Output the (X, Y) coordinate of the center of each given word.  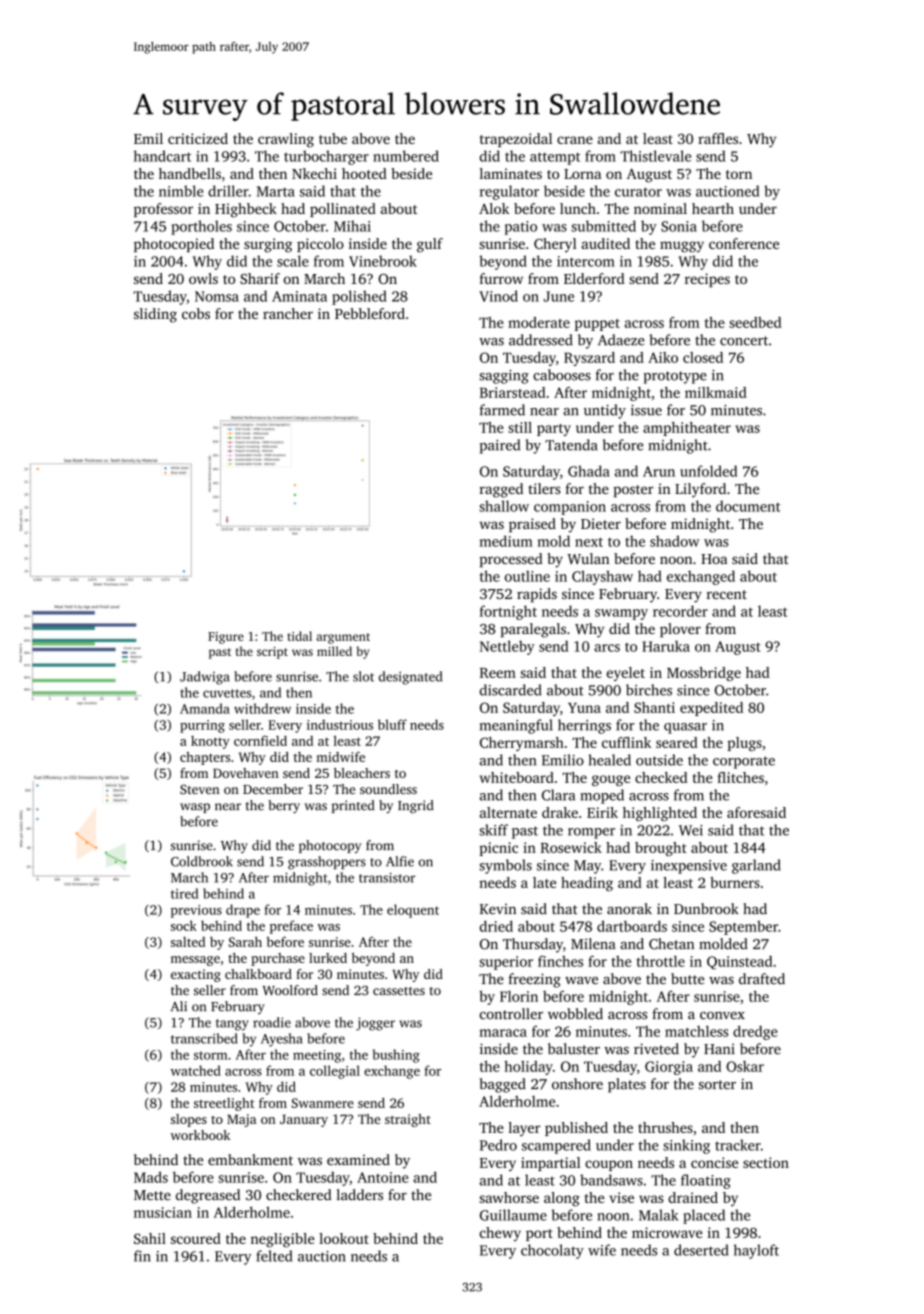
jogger (375, 1024)
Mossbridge (704, 674)
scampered (556, 1146)
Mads (151, 1177)
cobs (196, 313)
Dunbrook (706, 909)
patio (520, 228)
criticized (198, 138)
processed (511, 560)
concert (744, 341)
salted (188, 942)
